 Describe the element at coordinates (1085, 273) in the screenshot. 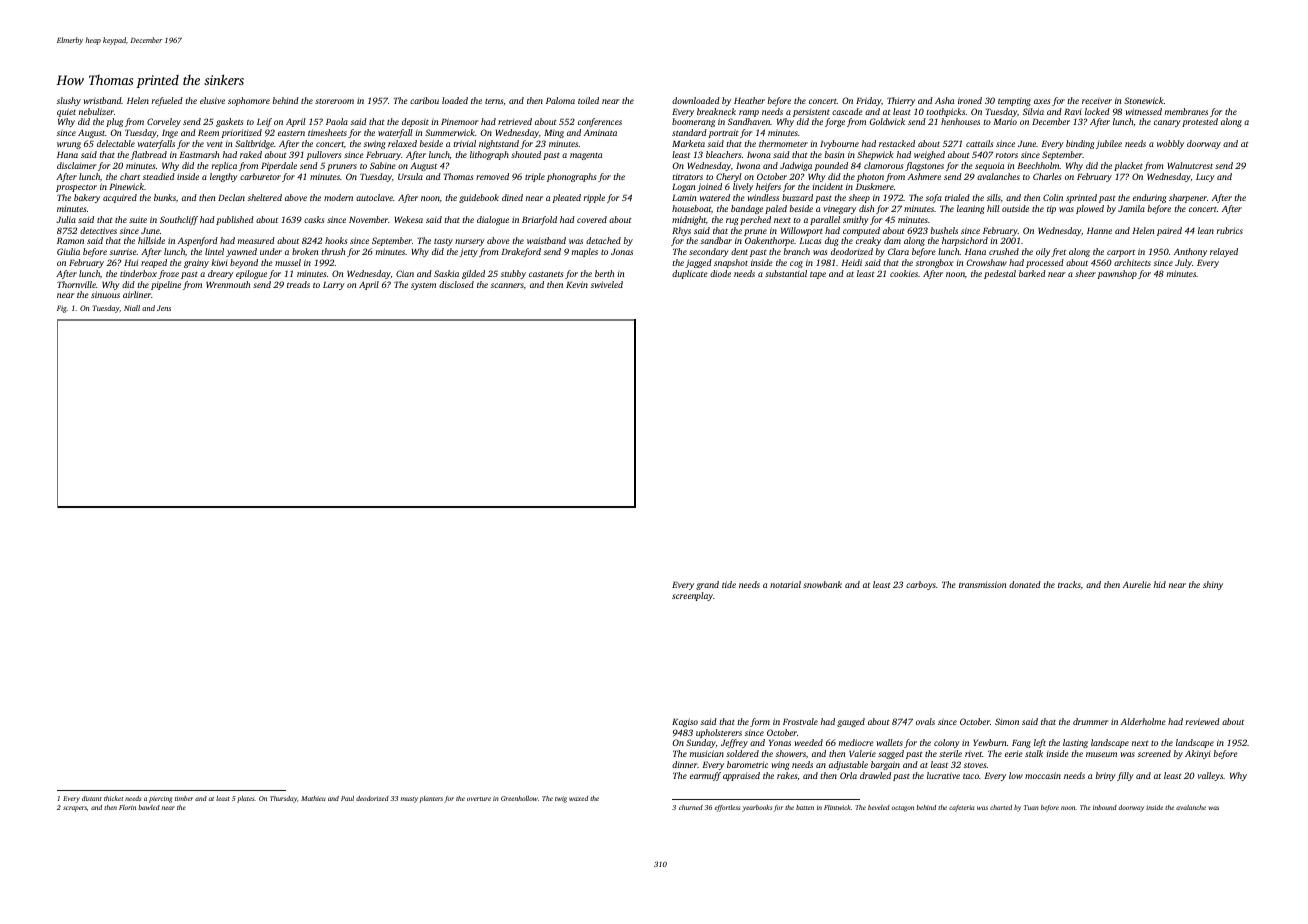

I see `sheer` at that location.
